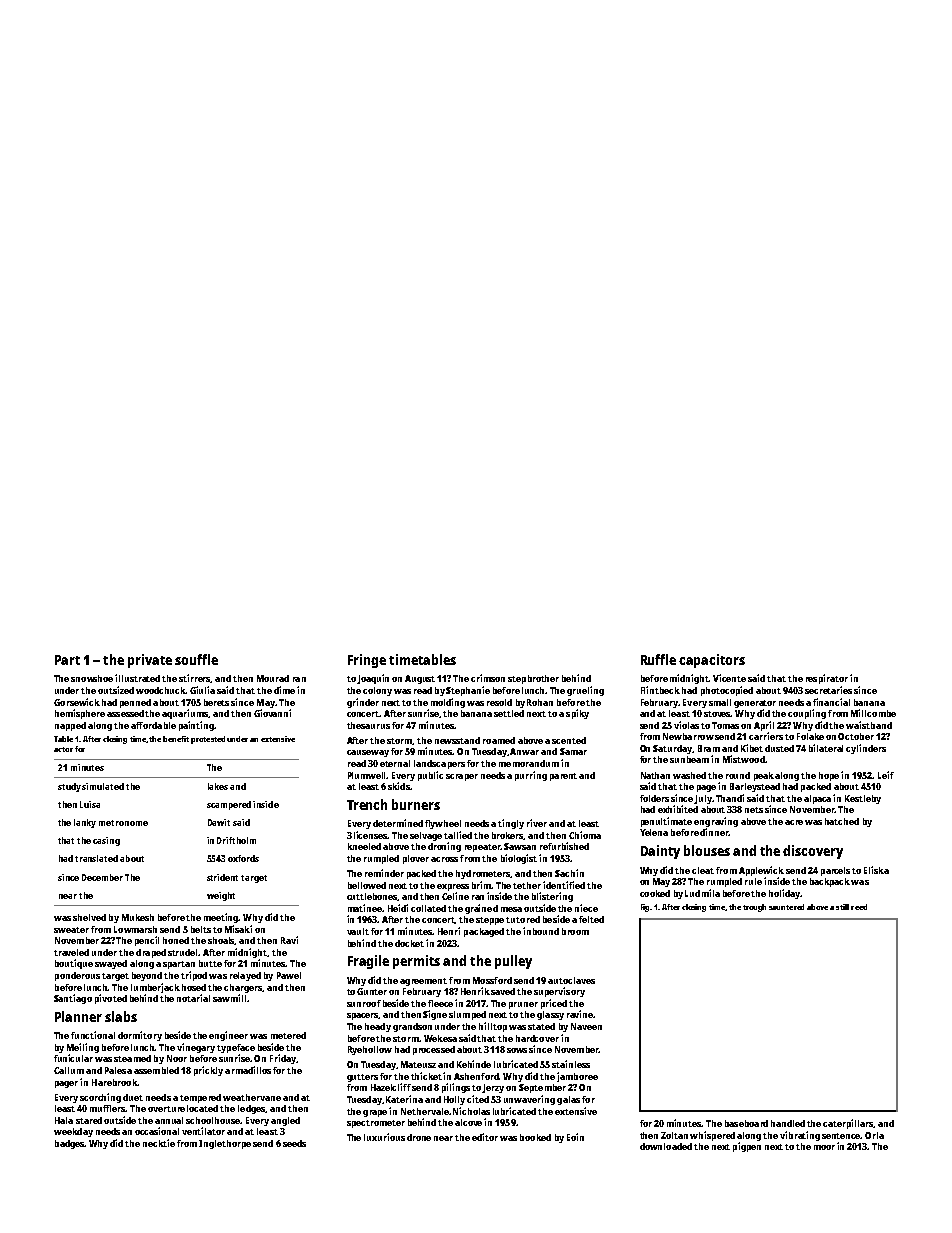 The width and height of the image is (952, 1233). I want to click on stainless, so click(571, 1064).
